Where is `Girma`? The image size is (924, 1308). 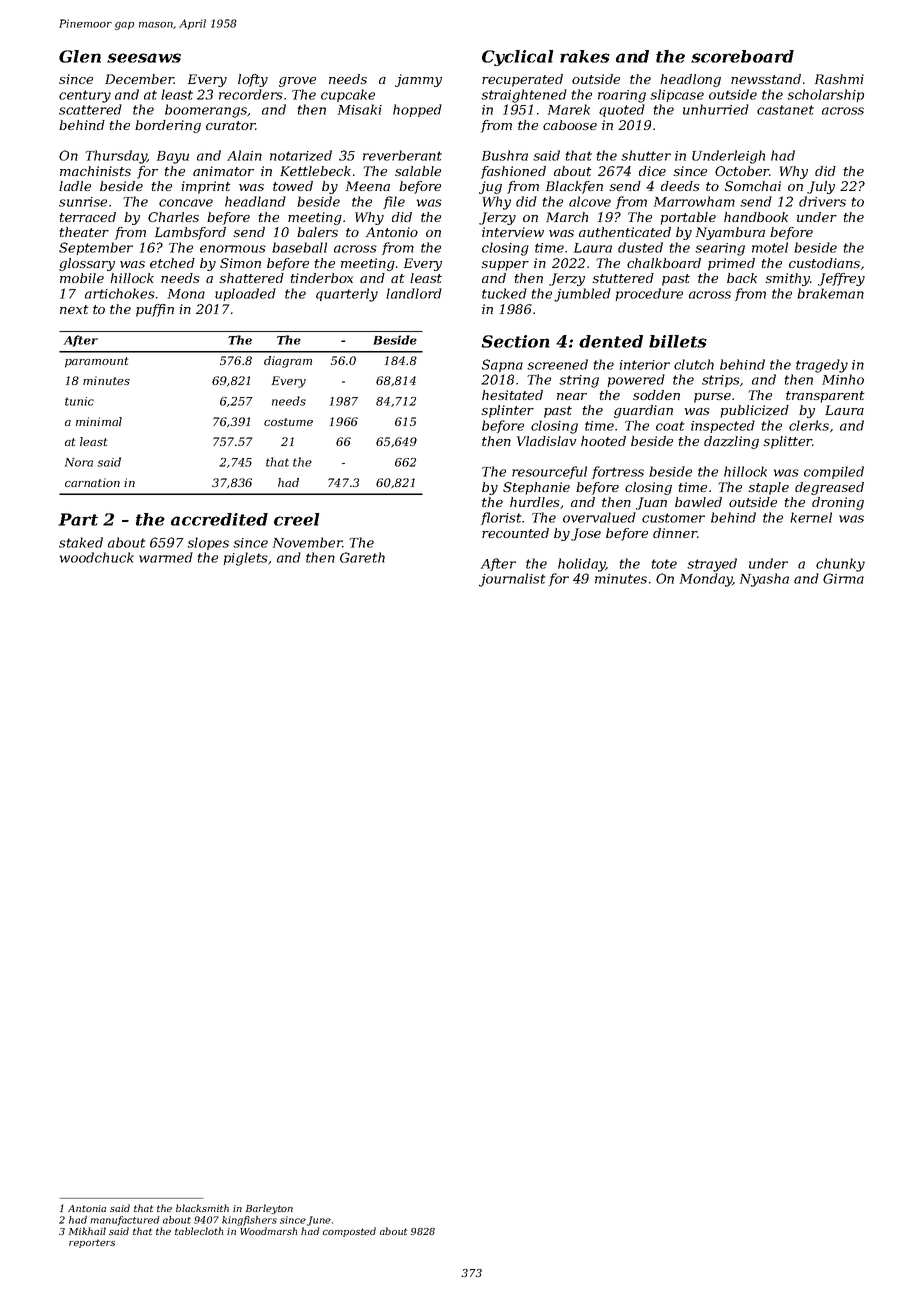 Girma is located at coordinates (843, 578).
